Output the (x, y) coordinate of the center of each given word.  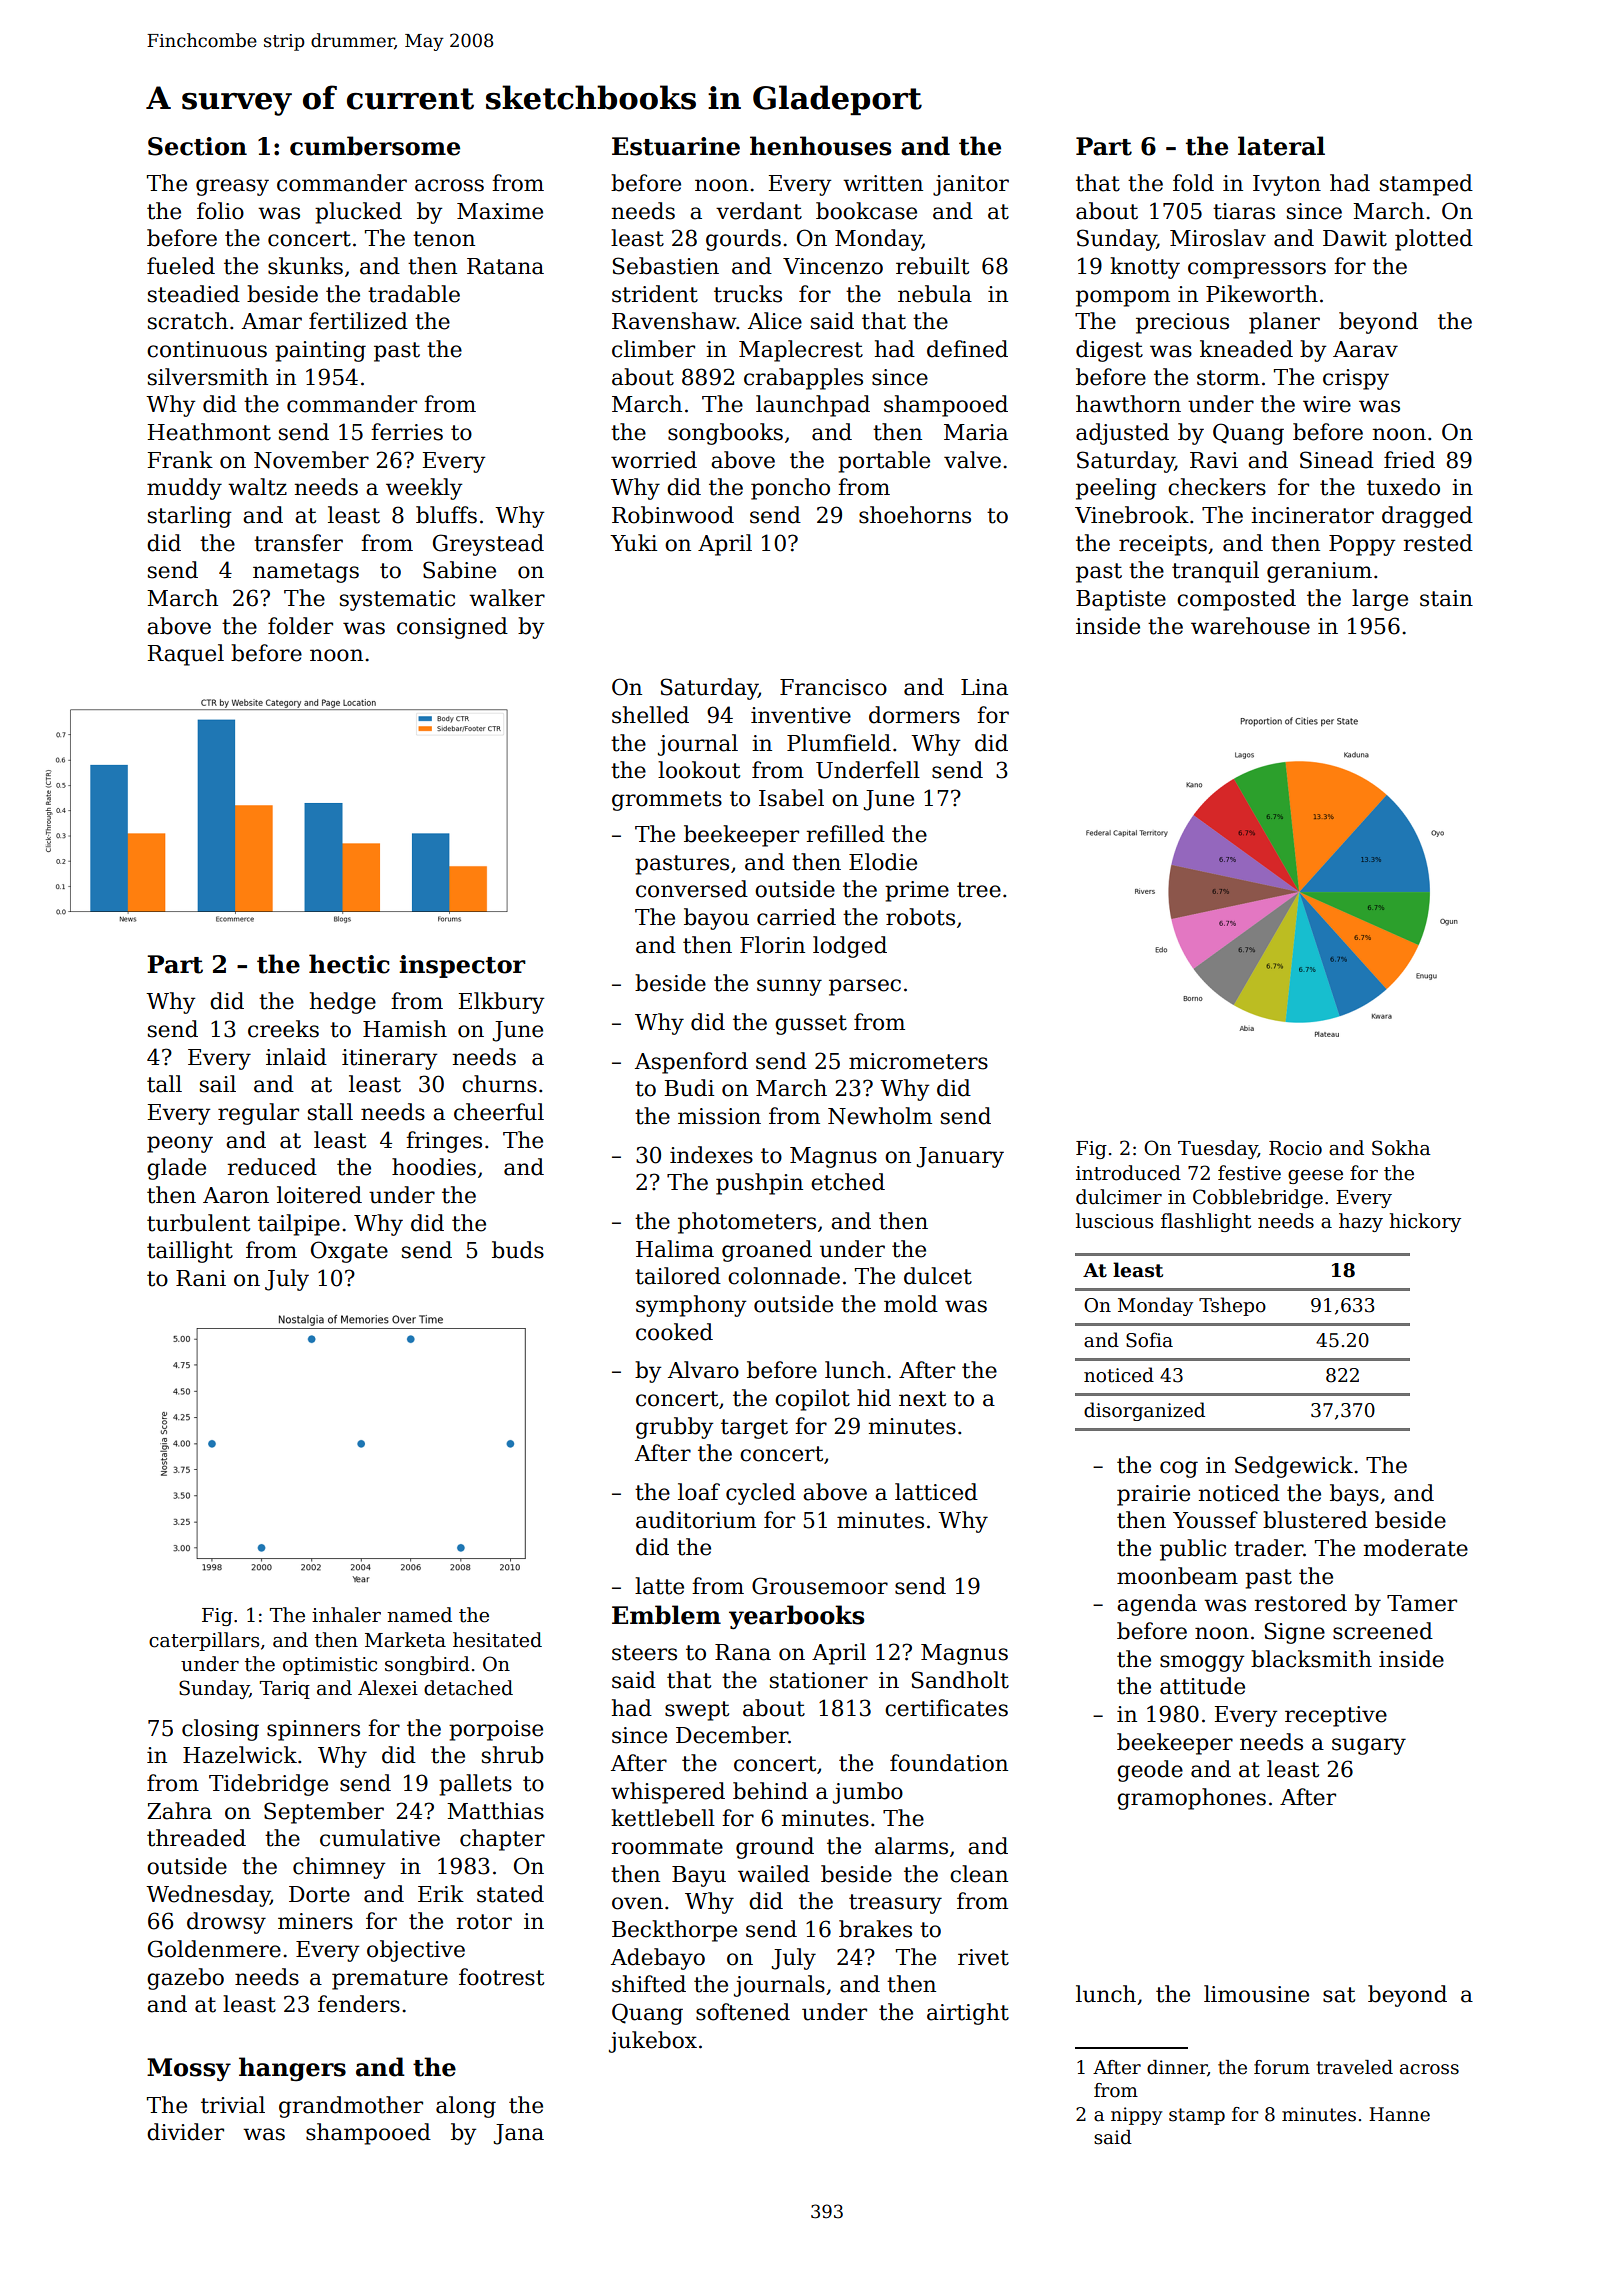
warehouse (1250, 626)
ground (775, 1848)
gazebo (185, 1979)
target (754, 1429)
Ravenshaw (674, 321)
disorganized (1144, 1411)
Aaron (236, 1195)
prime (917, 891)
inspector (462, 966)
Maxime (500, 211)
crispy (1356, 379)
